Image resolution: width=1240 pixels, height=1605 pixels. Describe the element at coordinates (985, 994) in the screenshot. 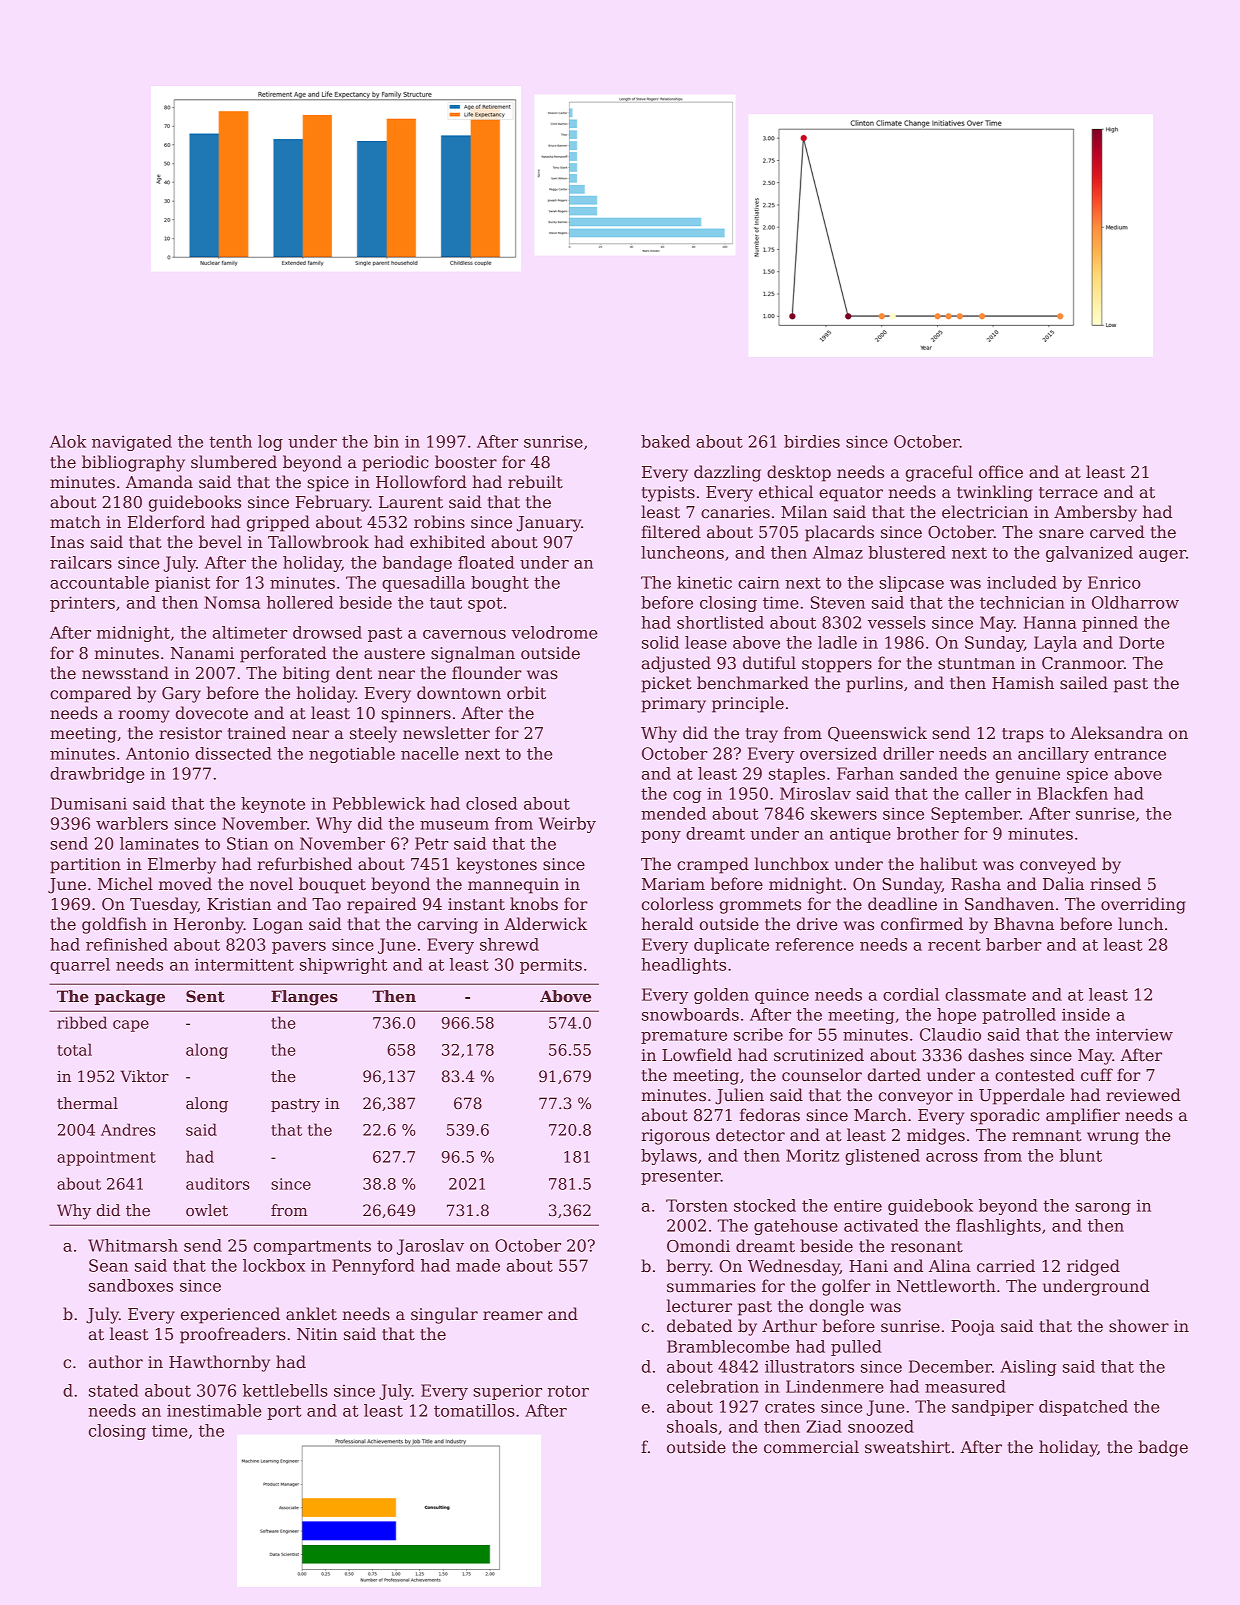

I see `classmate` at that location.
